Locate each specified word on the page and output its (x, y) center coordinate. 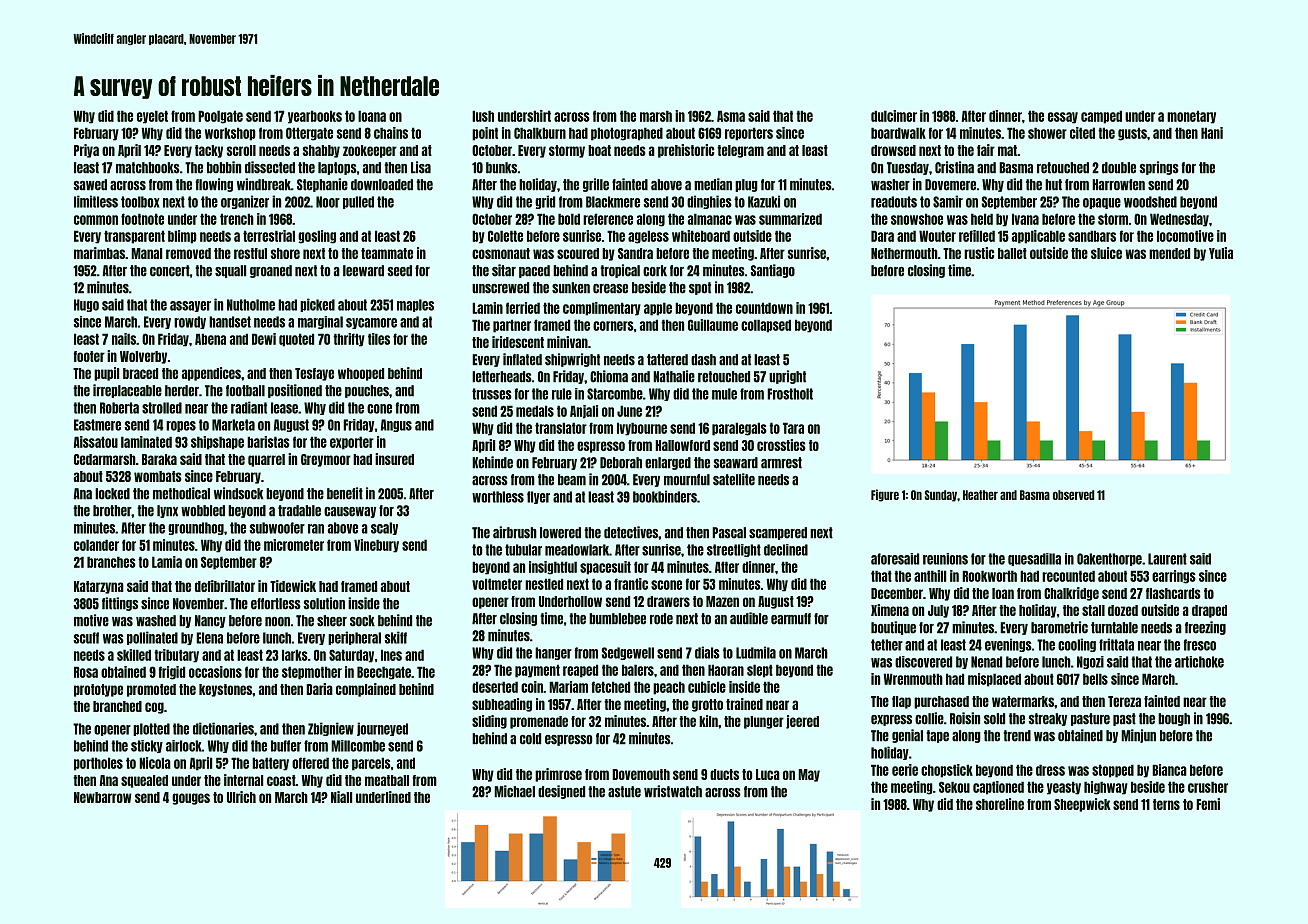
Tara (793, 428)
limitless (96, 201)
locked (112, 494)
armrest (781, 463)
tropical (620, 271)
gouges (191, 799)
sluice (1106, 253)
